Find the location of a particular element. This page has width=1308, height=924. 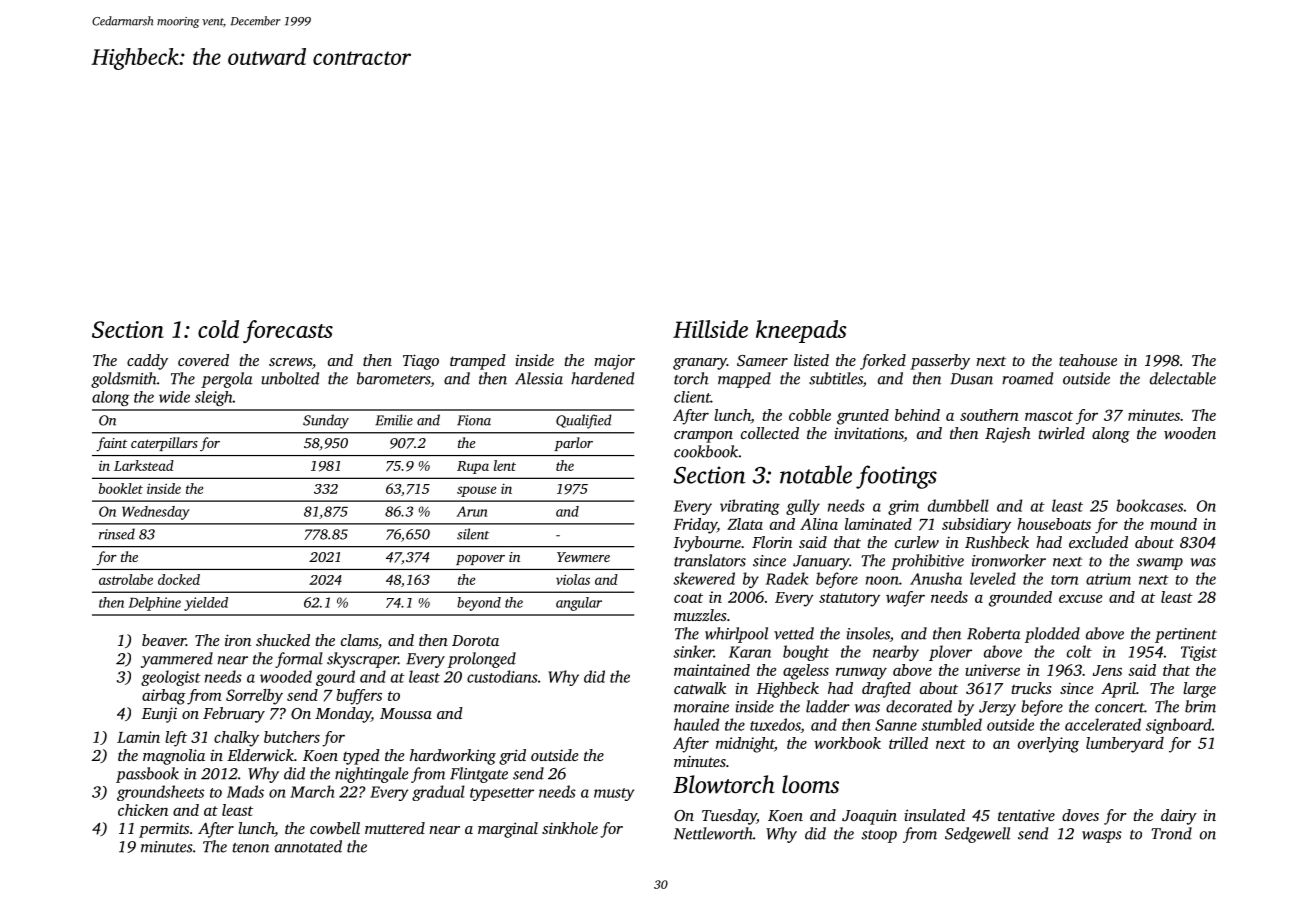

Delphine is located at coordinates (155, 604).
